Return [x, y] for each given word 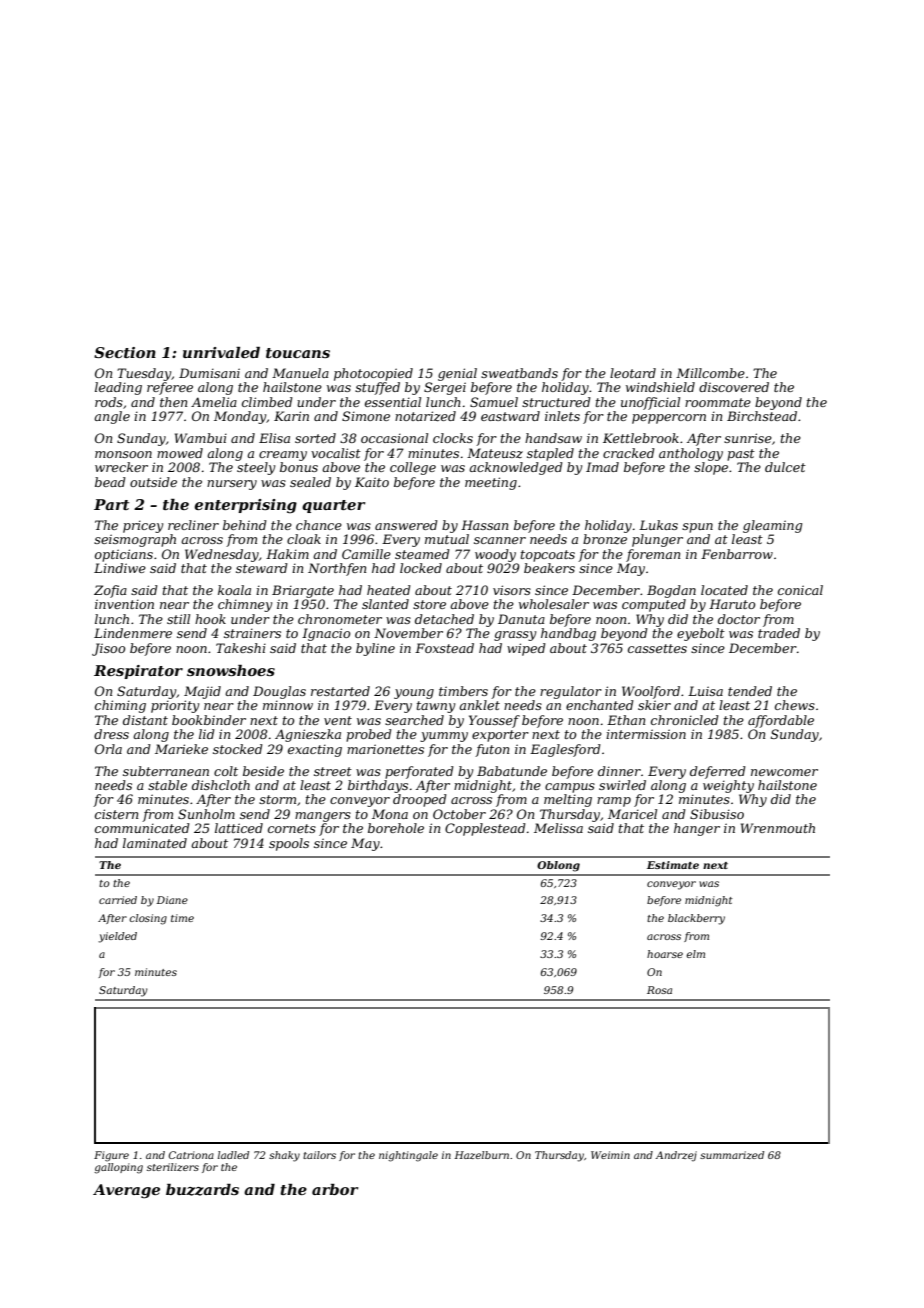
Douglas [279, 692]
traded [779, 633]
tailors [319, 1155]
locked [421, 568]
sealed [310, 482]
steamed [422, 554]
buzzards [202, 1190]
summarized [732, 1155]
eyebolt [701, 634]
